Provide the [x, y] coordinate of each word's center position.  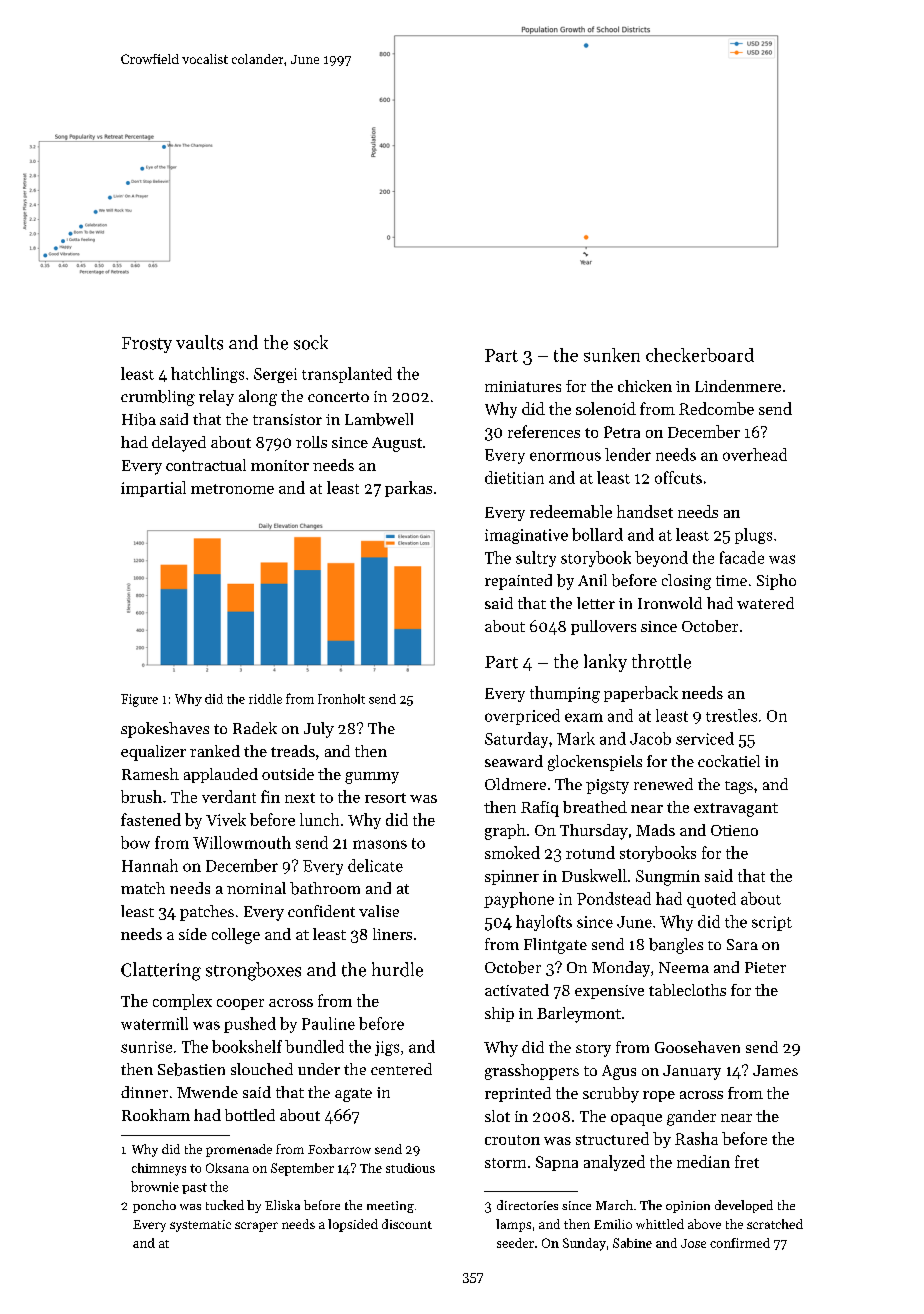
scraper [256, 1227]
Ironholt [341, 699]
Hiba [139, 419]
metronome [232, 489]
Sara [742, 944]
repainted [518, 582]
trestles [731, 715]
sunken [612, 355]
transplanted [347, 375]
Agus [619, 1072]
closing [686, 582]
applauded [221, 775]
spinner [512, 877]
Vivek [226, 819]
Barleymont [579, 1015]
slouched [262, 1069]
